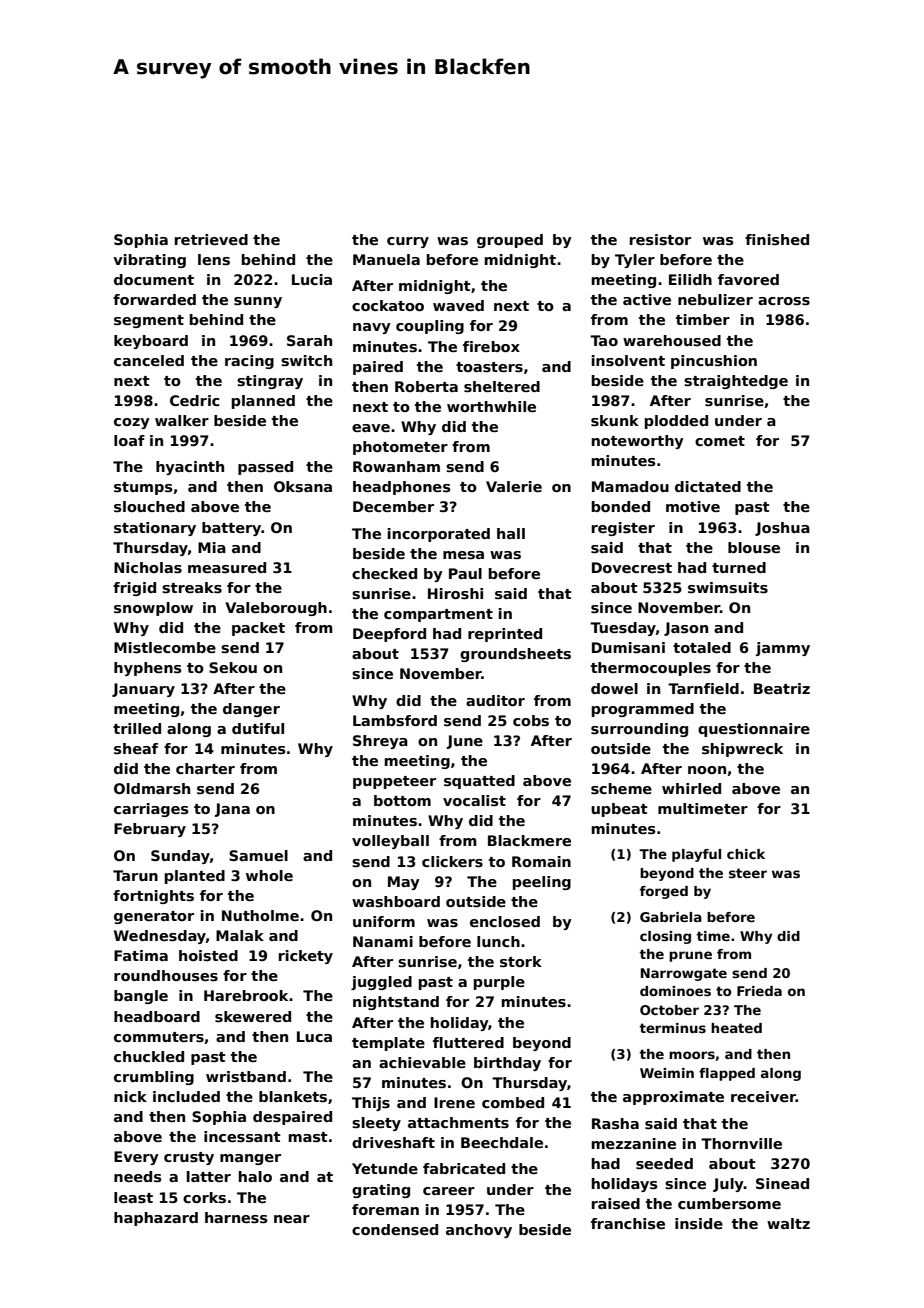 This image has width=924, height=1308. What do you see at coordinates (660, 239) in the image?
I see `resistor` at bounding box center [660, 239].
